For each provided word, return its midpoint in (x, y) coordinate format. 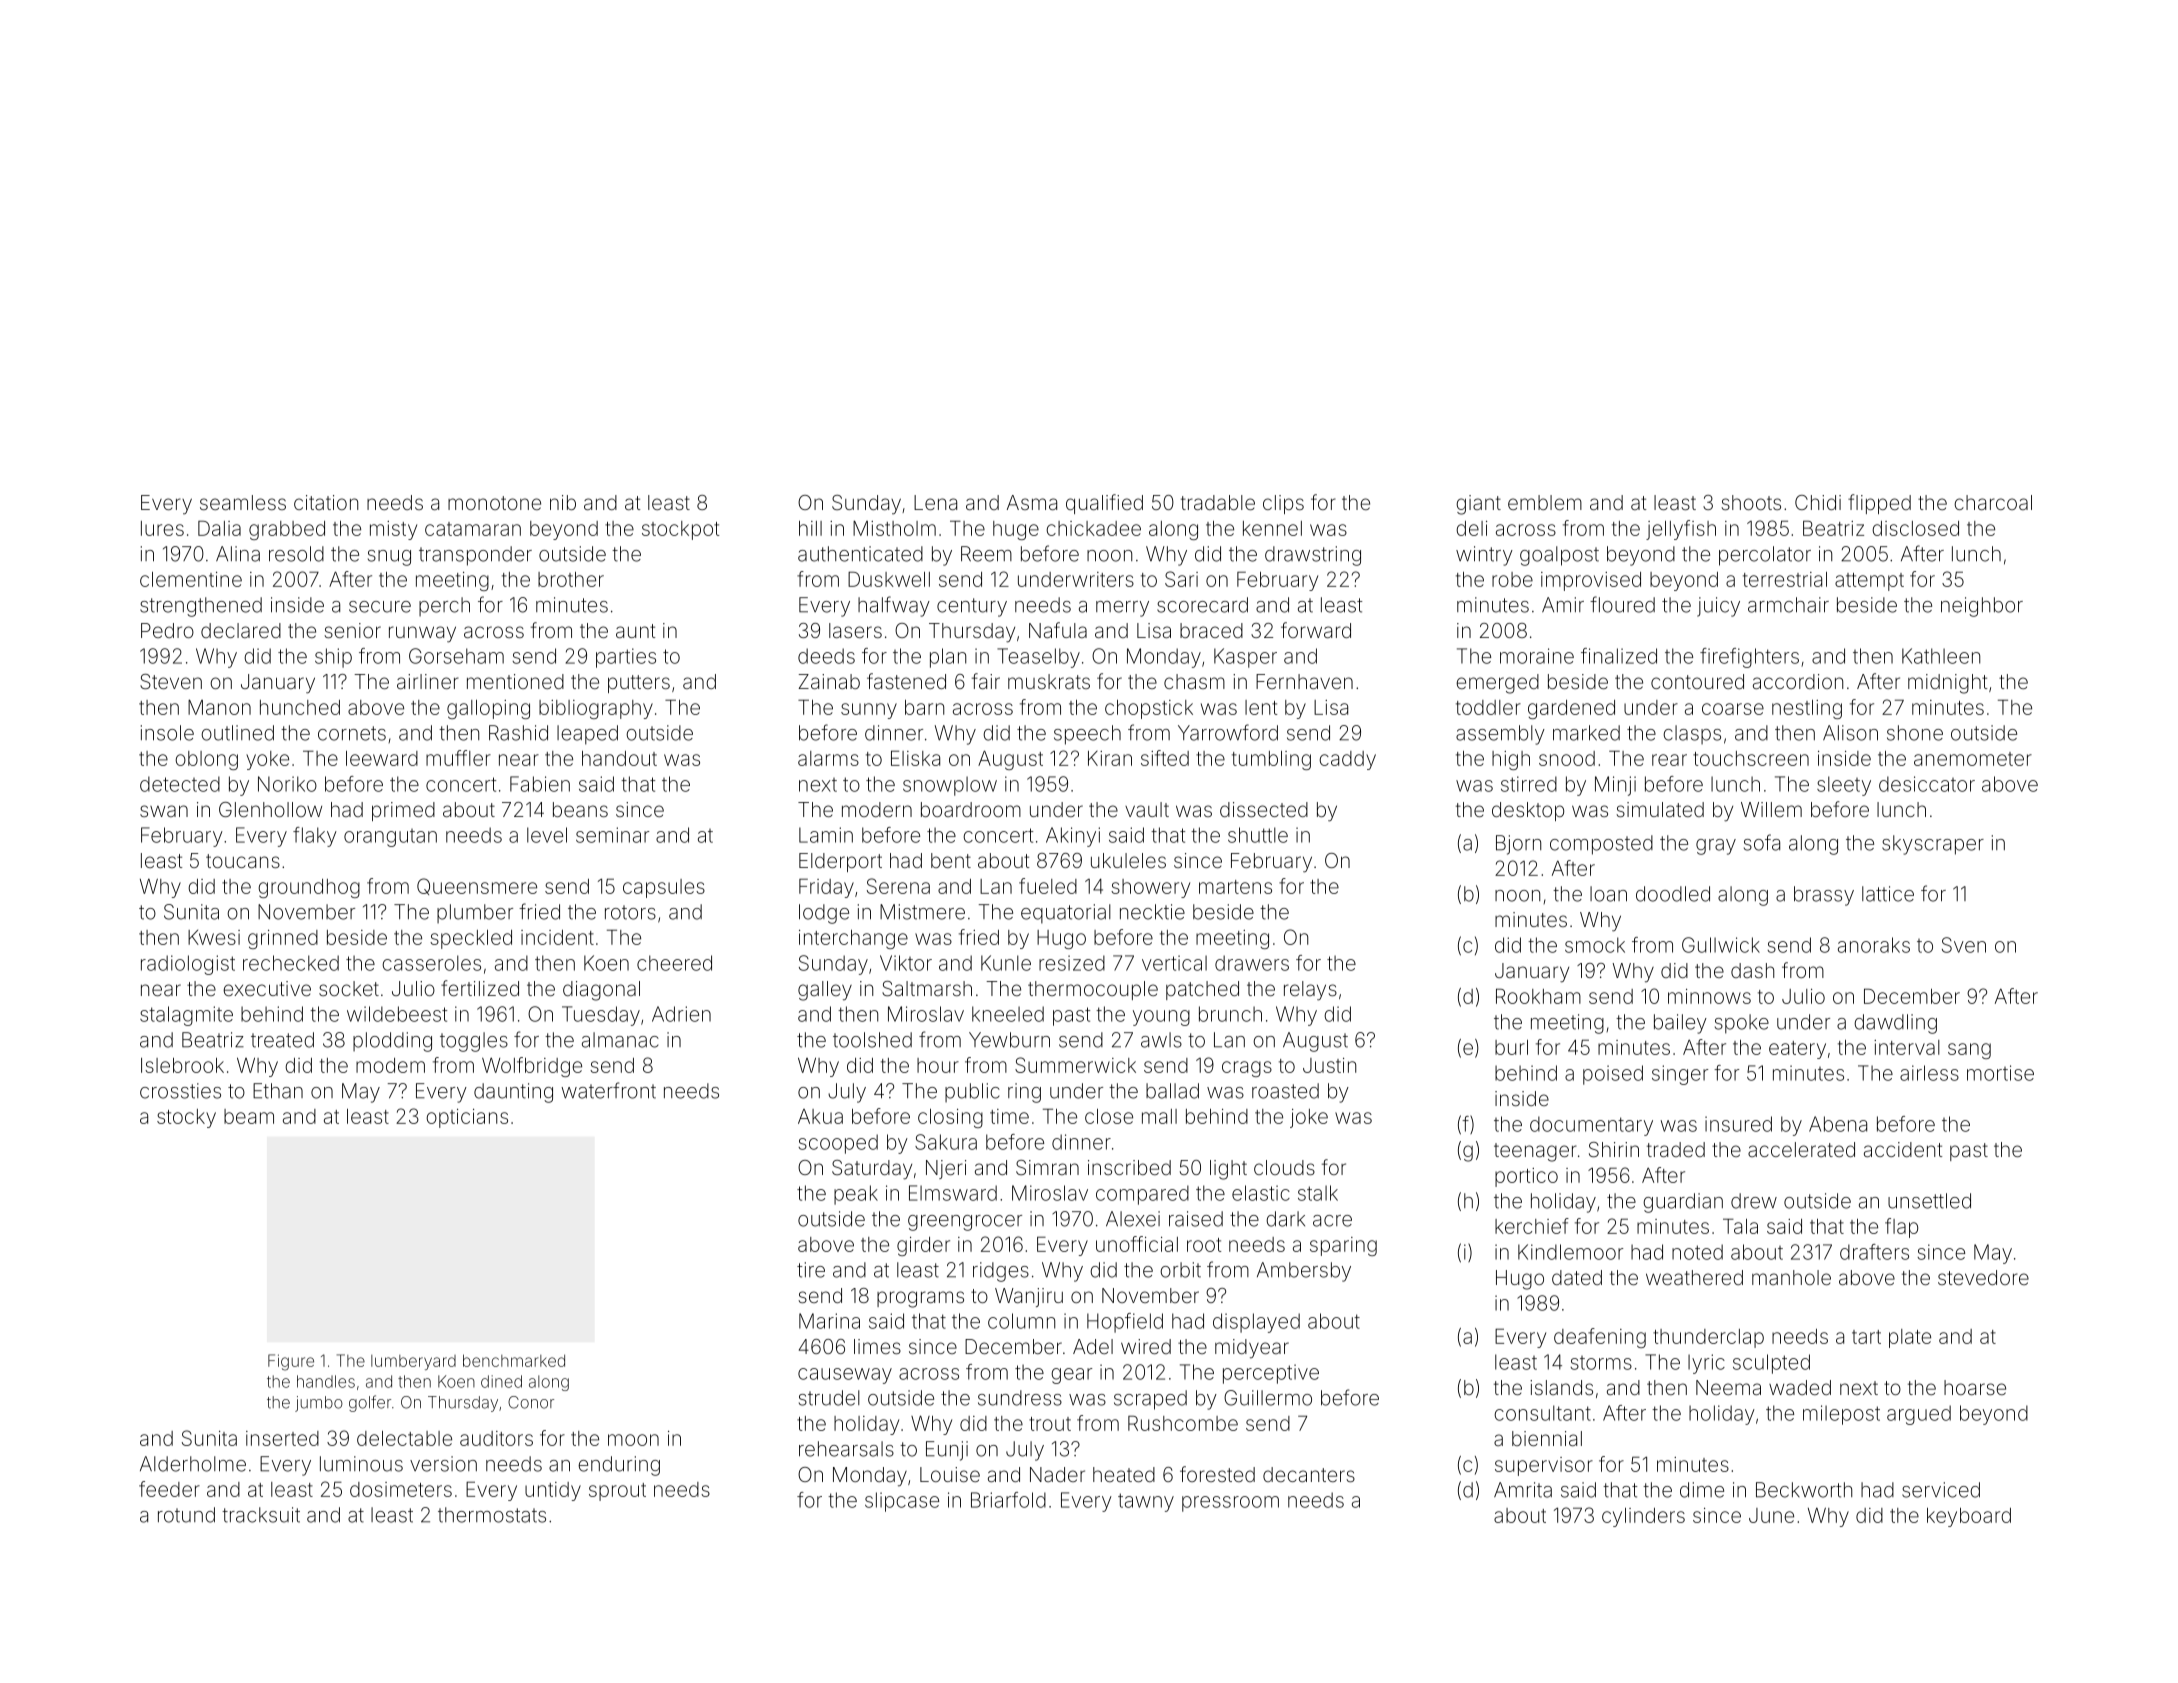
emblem (1545, 502)
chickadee (1093, 528)
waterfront (608, 1090)
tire (811, 1270)
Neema (1728, 1387)
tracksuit (261, 1515)
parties (626, 658)
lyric (1706, 1364)
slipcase (902, 1502)
